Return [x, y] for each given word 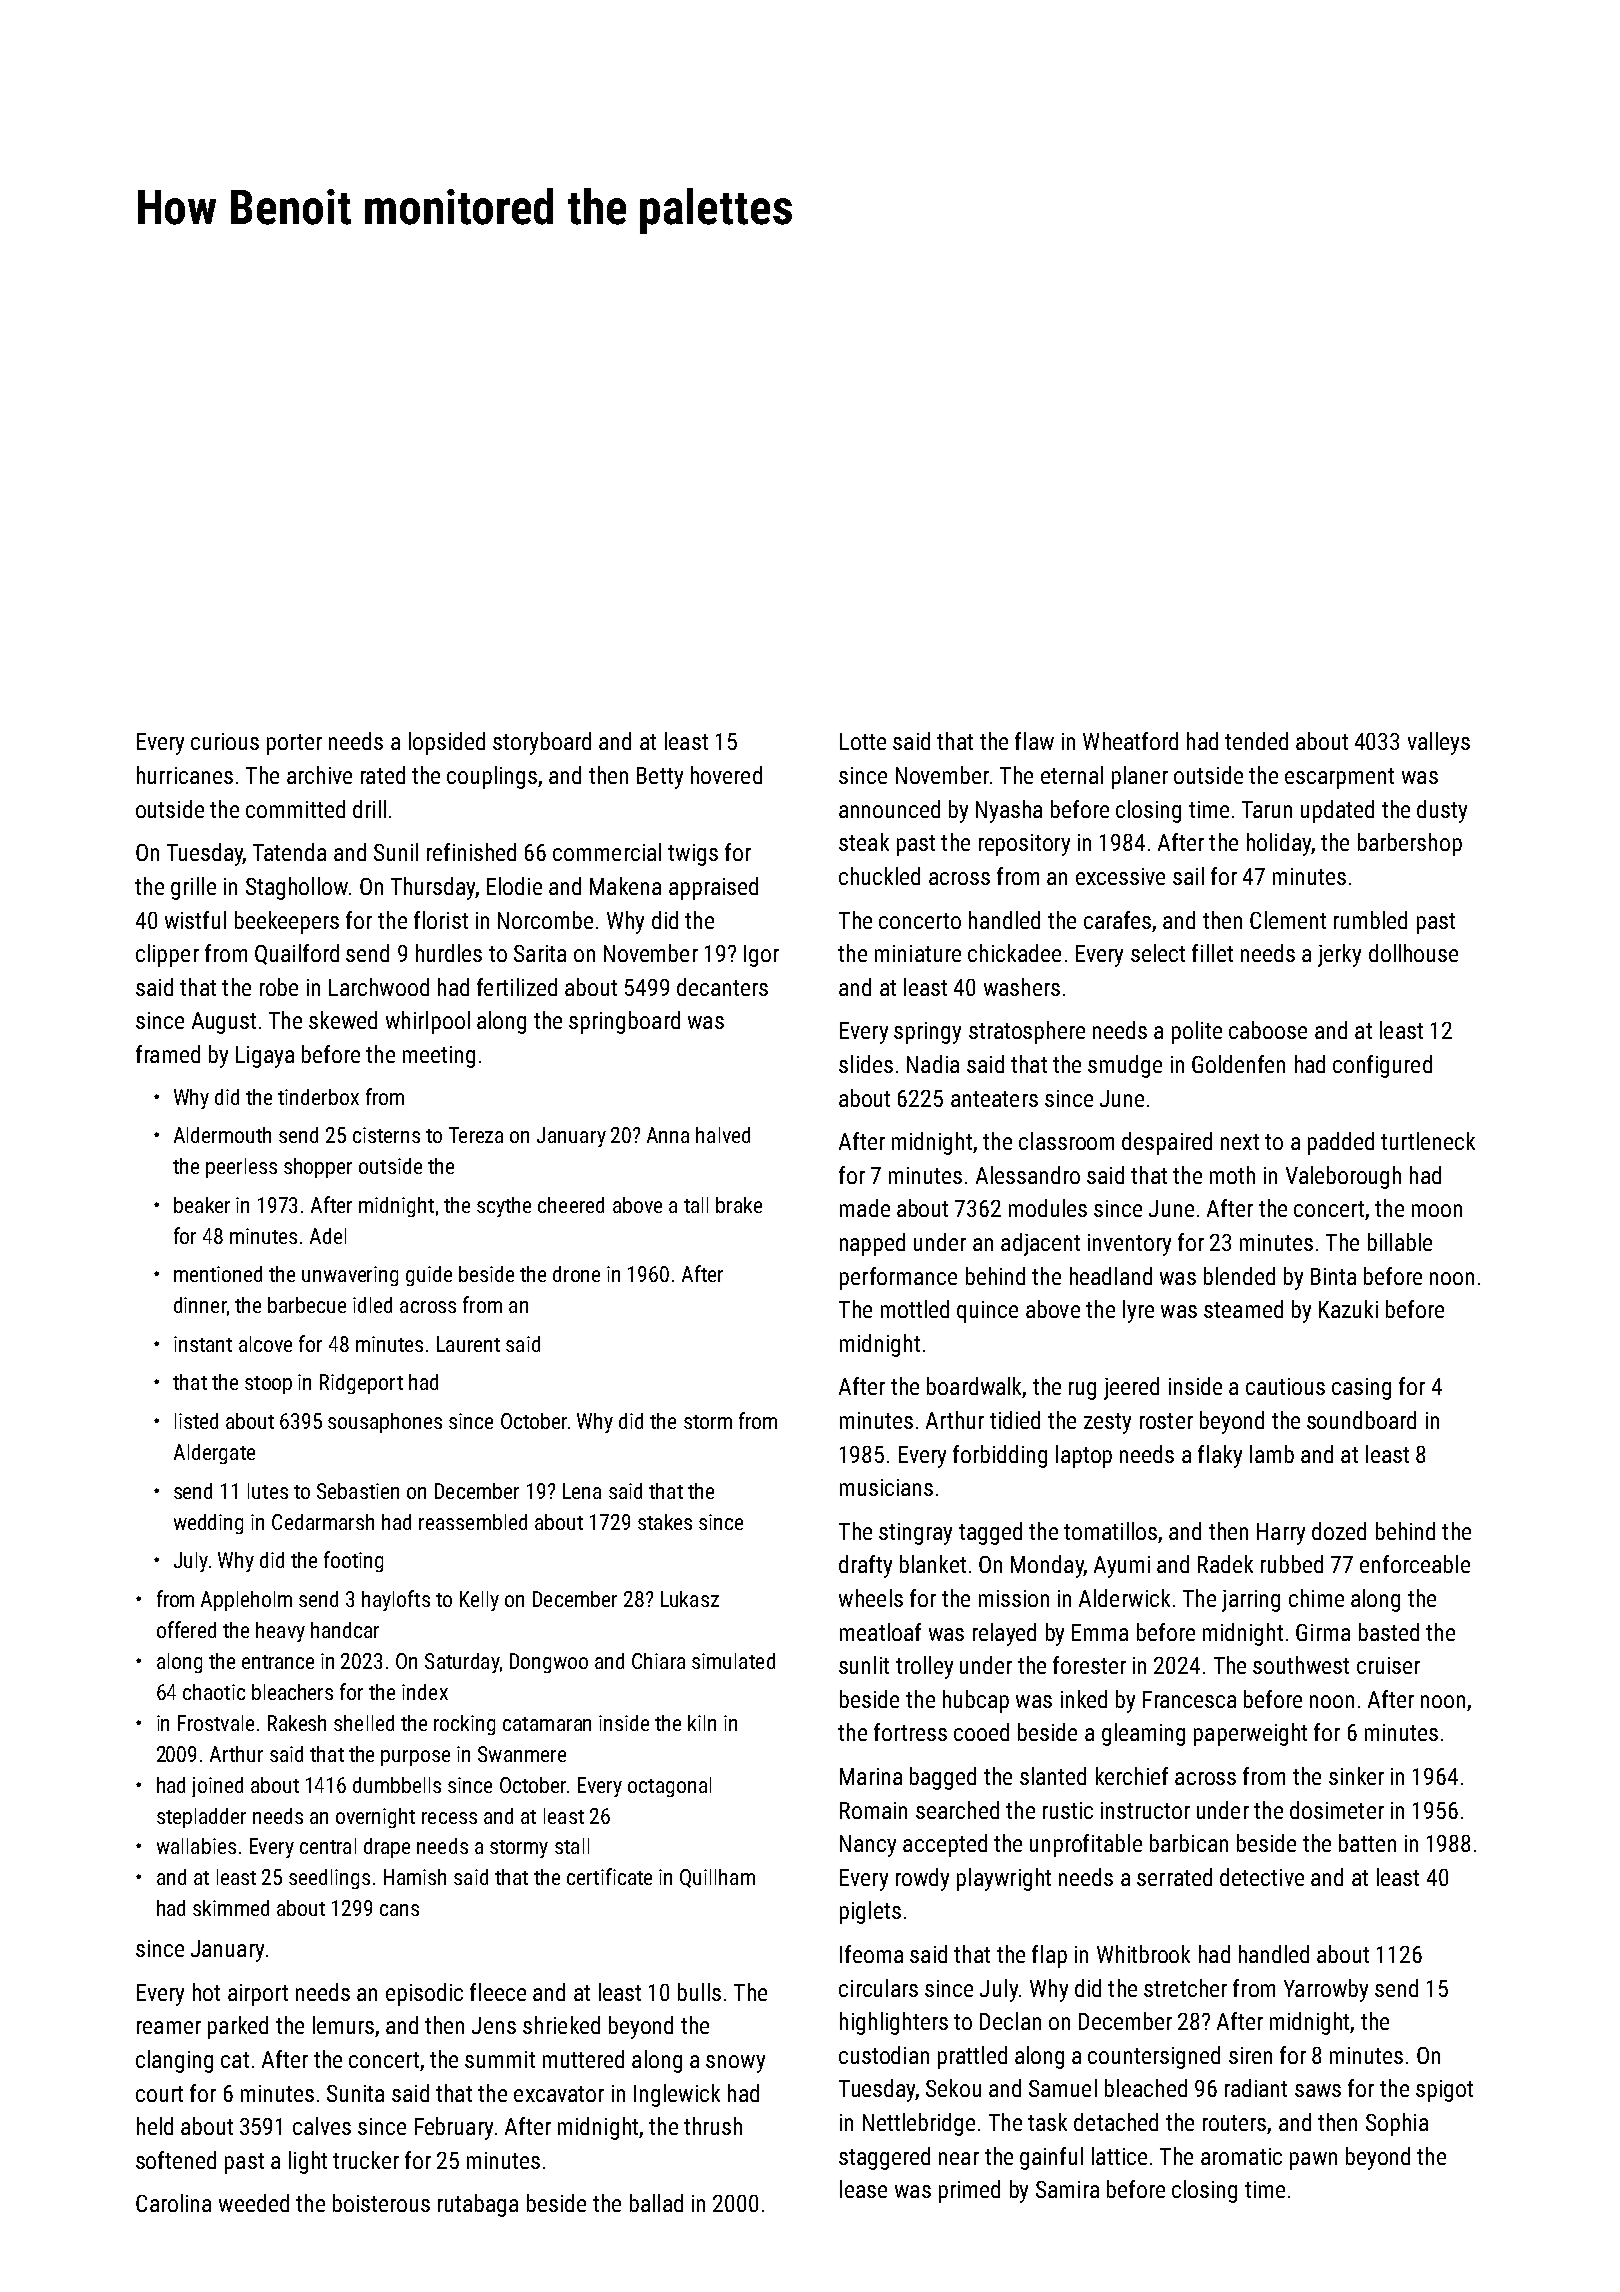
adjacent [1040, 1244]
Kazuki [1348, 1309]
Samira [1067, 2189]
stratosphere [1027, 1032]
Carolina [173, 2203]
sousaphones [385, 1423]
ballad [656, 2203]
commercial [607, 852]
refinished [471, 852]
